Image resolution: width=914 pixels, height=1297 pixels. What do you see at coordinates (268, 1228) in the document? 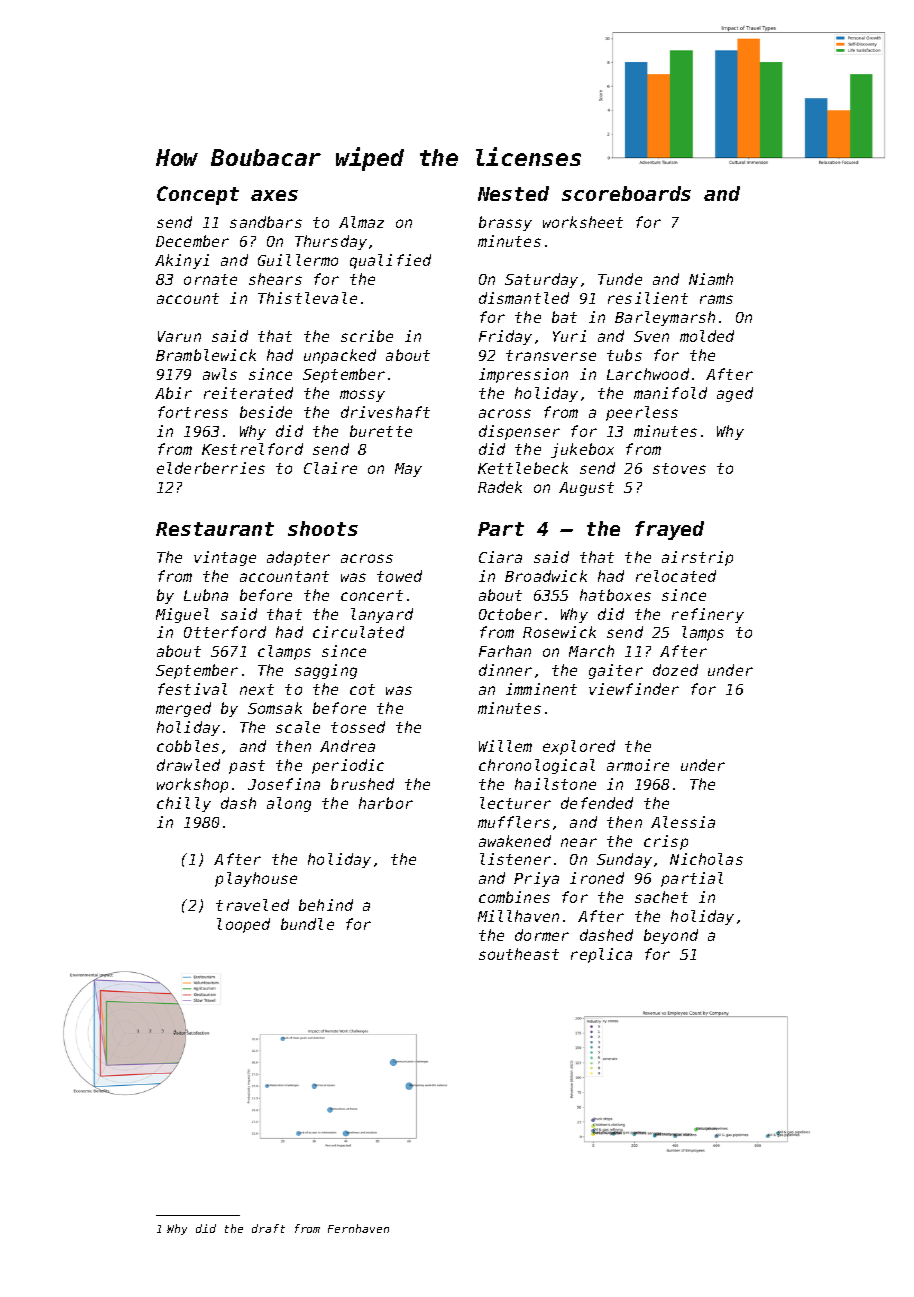
I see `draft` at bounding box center [268, 1228].
